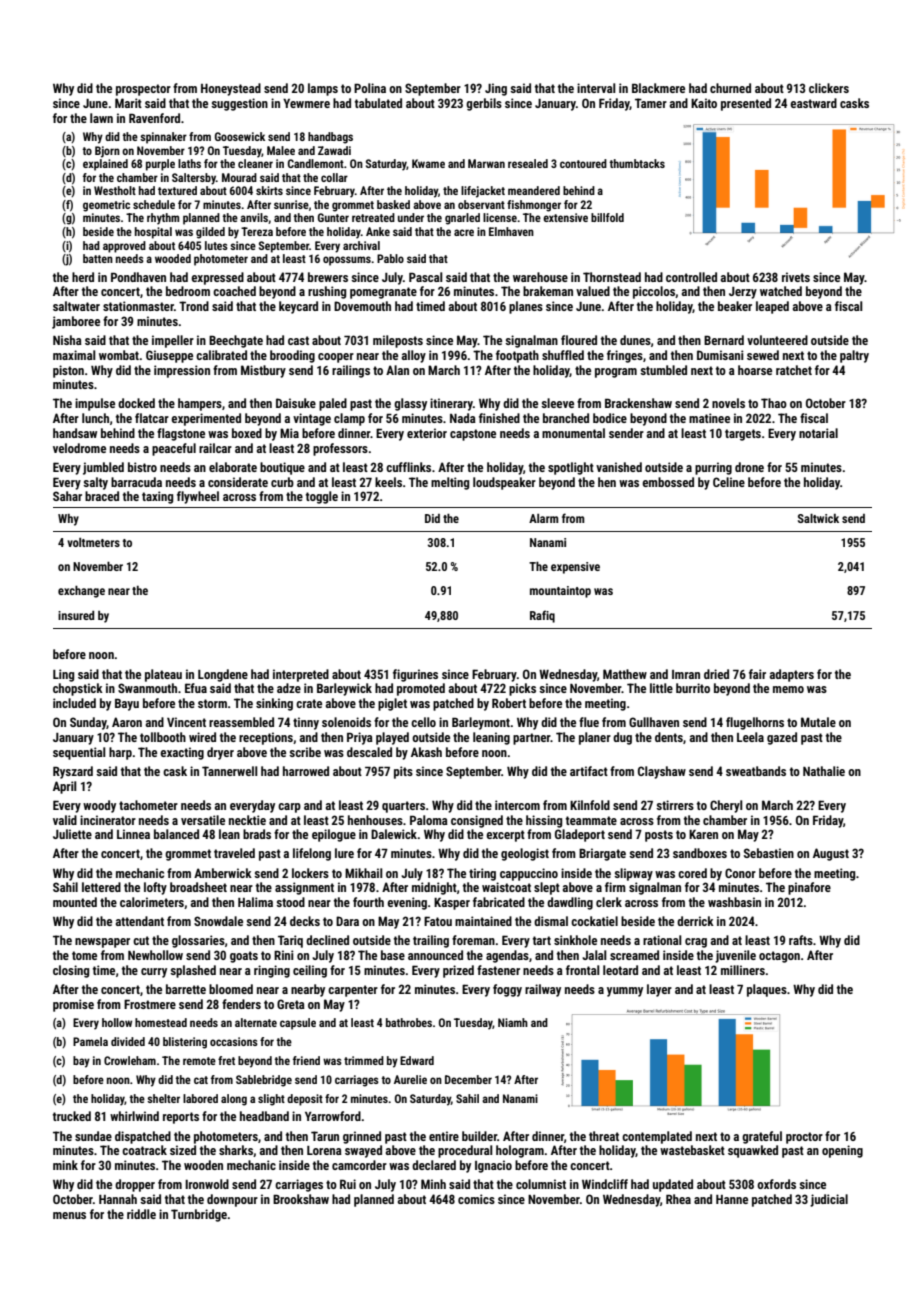  Describe the element at coordinates (301, 1199) in the image. I see `Brookshaw` at that location.
